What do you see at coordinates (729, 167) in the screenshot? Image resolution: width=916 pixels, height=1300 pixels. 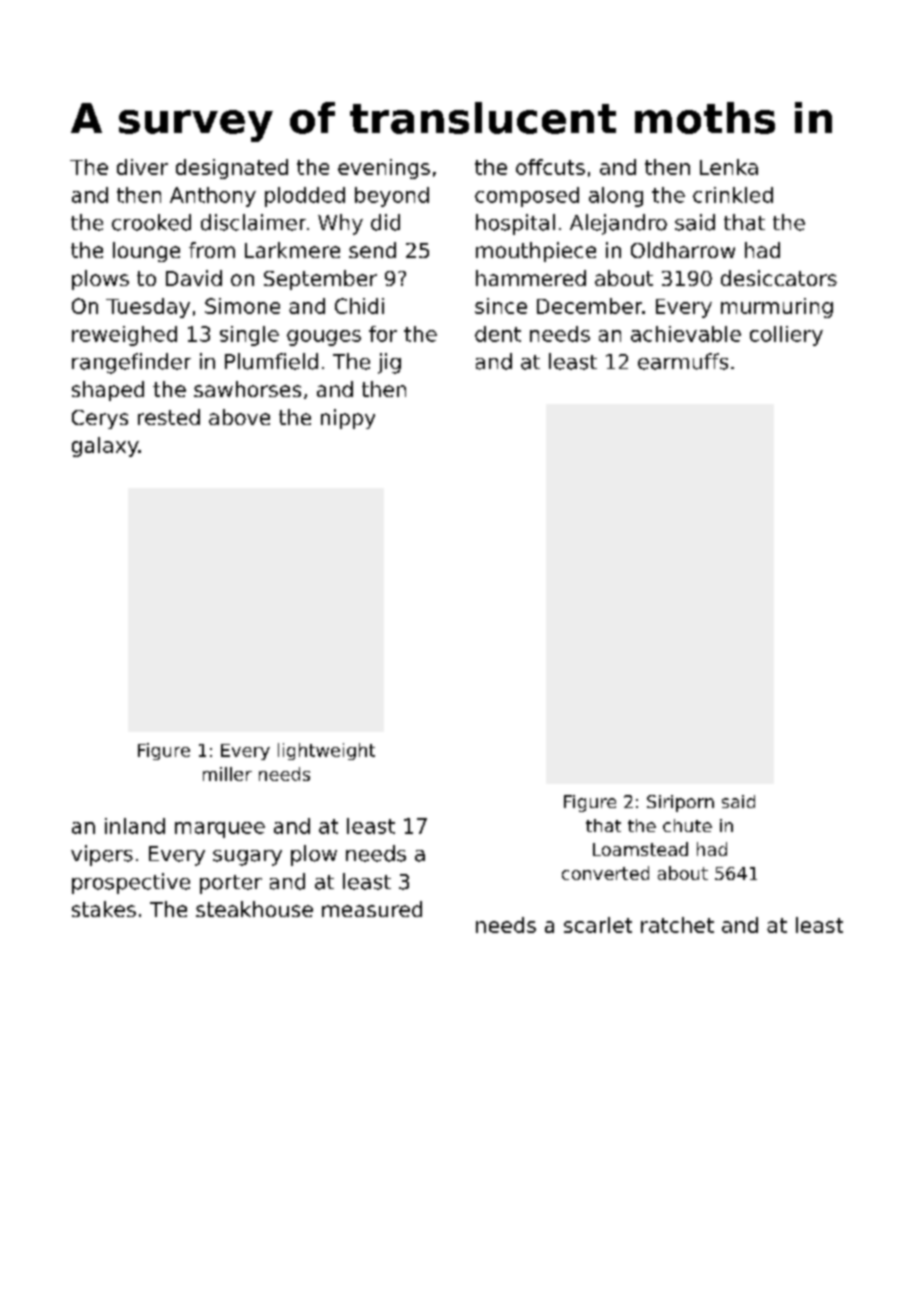 I see `Lenka` at bounding box center [729, 167].
